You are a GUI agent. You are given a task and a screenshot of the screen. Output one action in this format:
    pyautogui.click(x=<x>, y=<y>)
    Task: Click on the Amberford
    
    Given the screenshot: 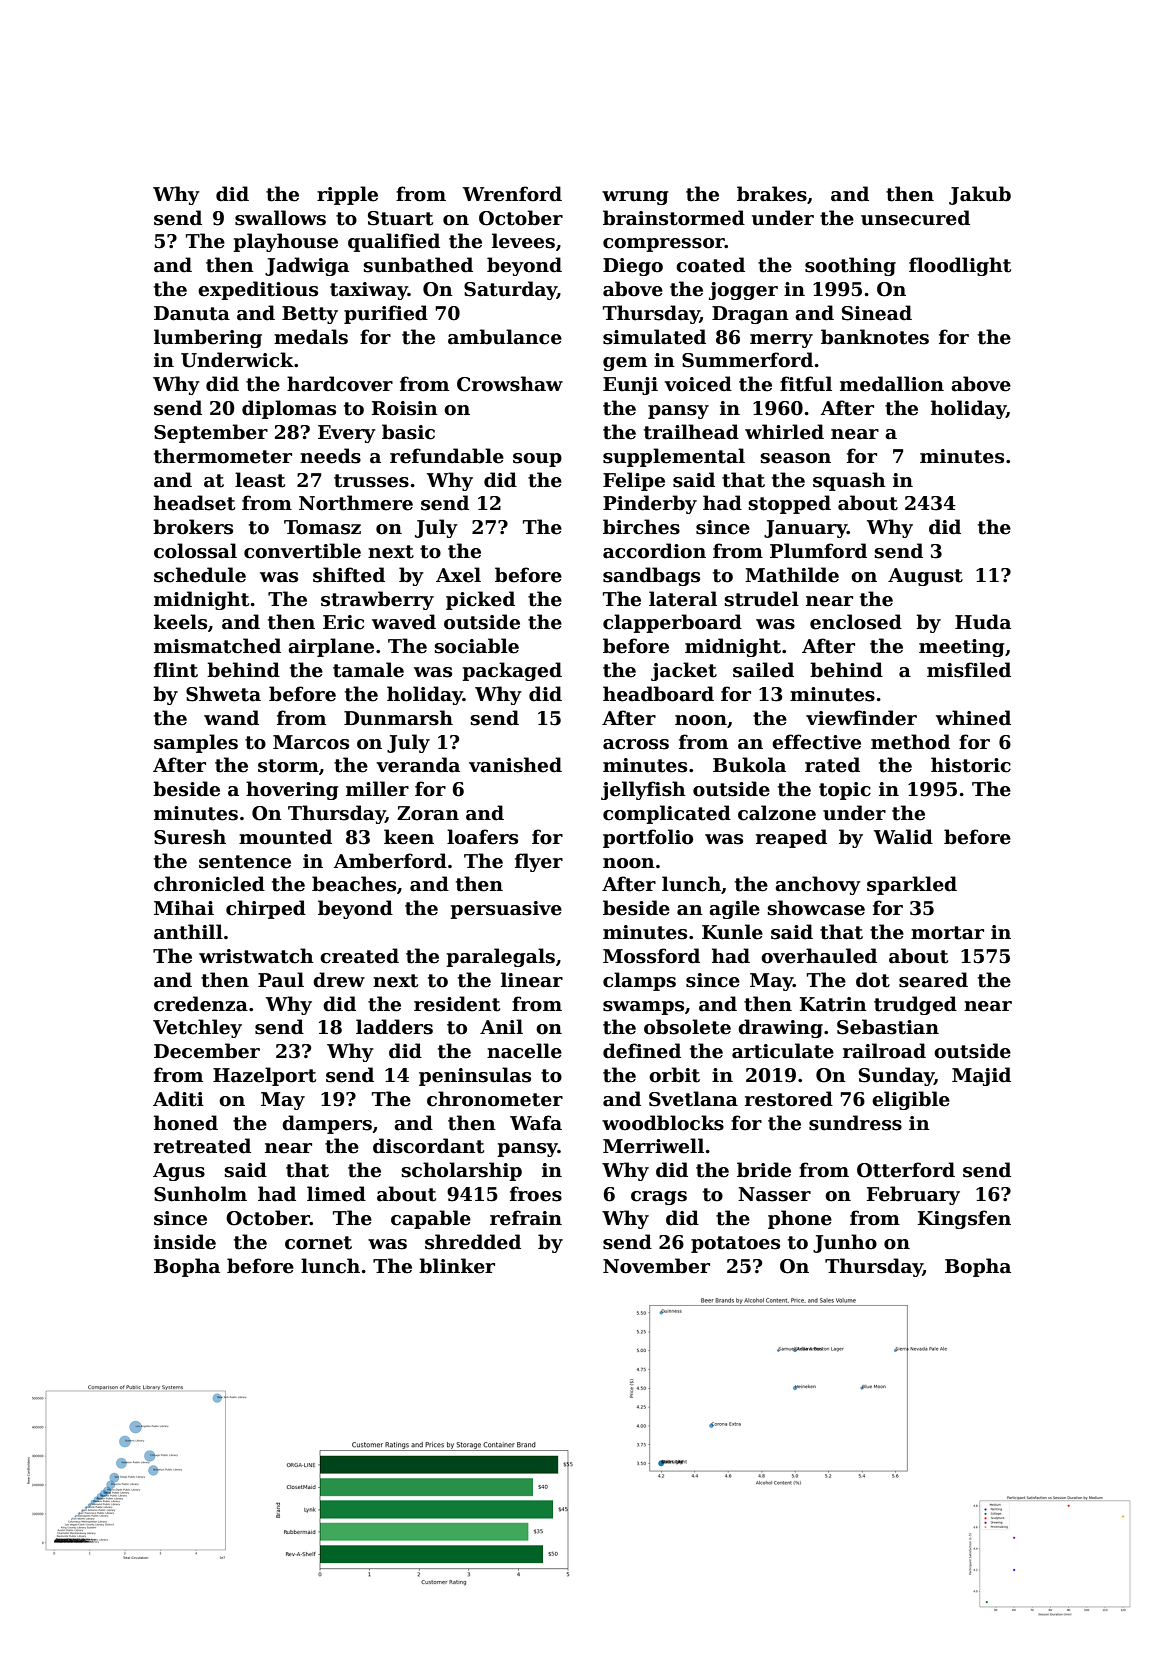 What is the action you would take?
    pyautogui.click(x=390, y=861)
